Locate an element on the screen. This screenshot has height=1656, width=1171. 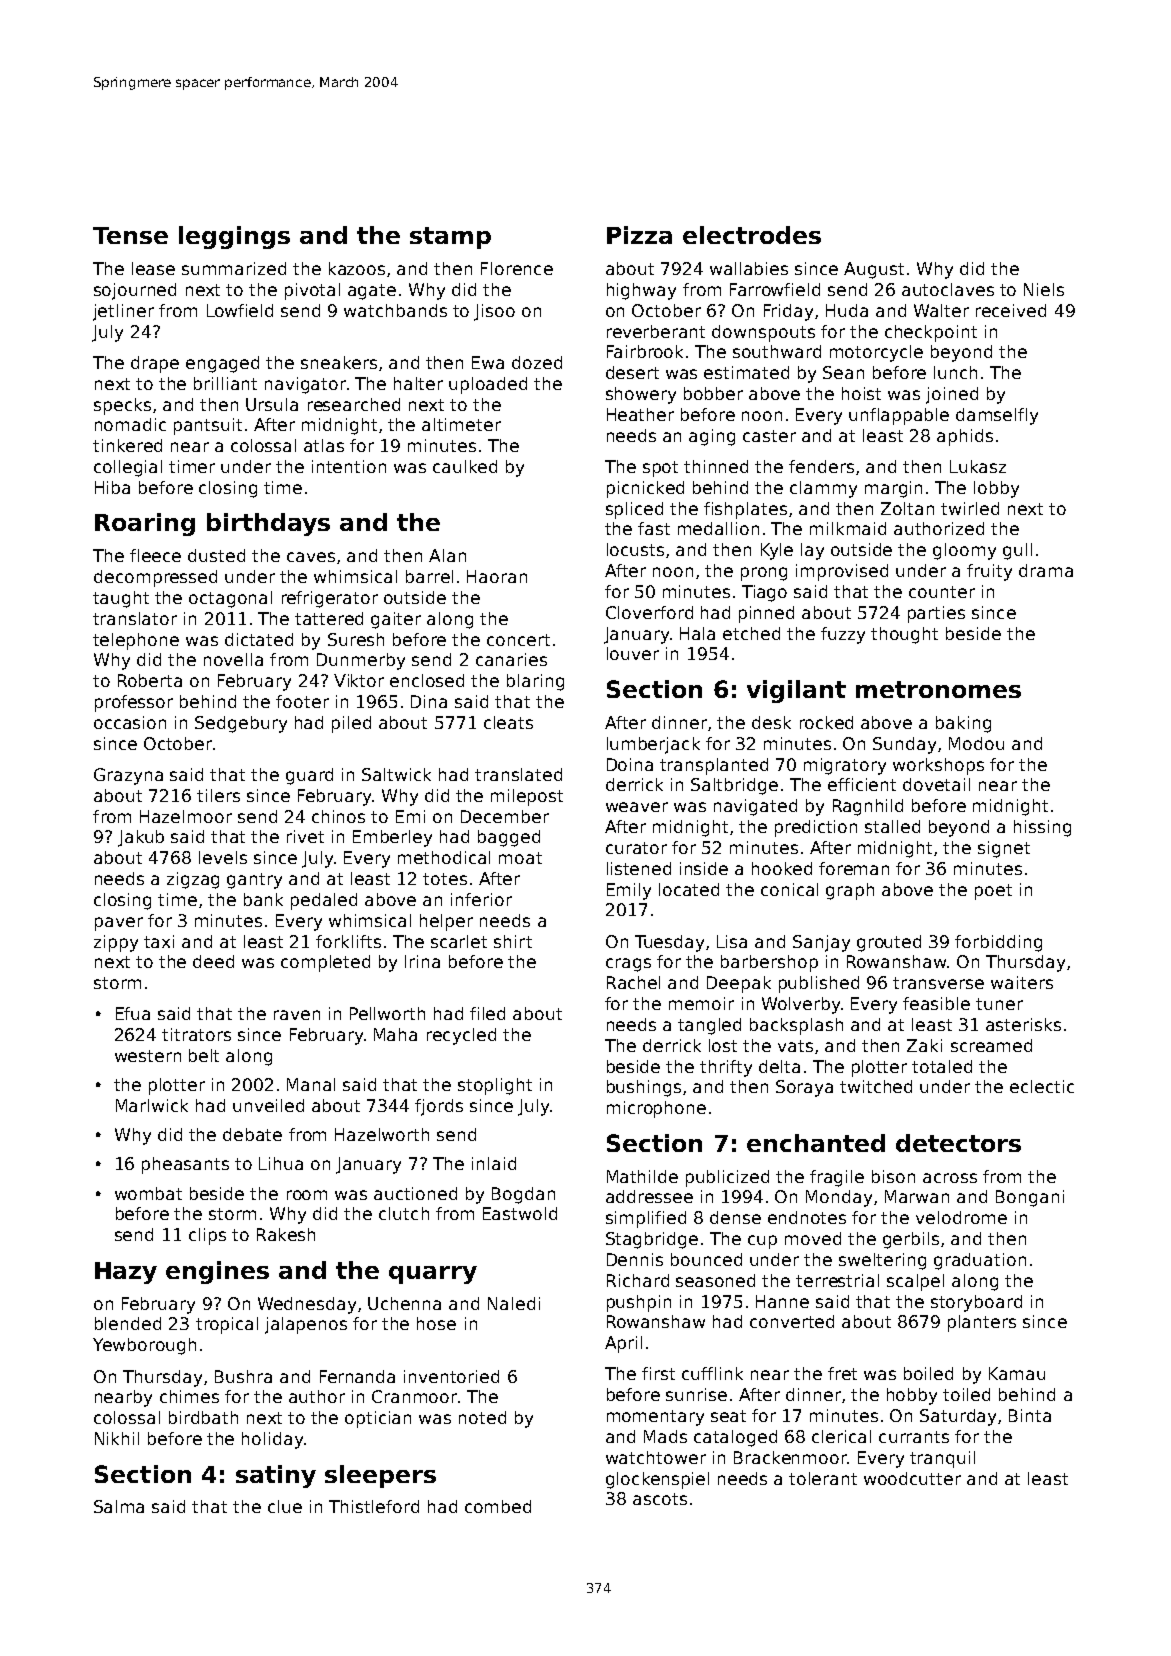
Jakub is located at coordinates (141, 838).
